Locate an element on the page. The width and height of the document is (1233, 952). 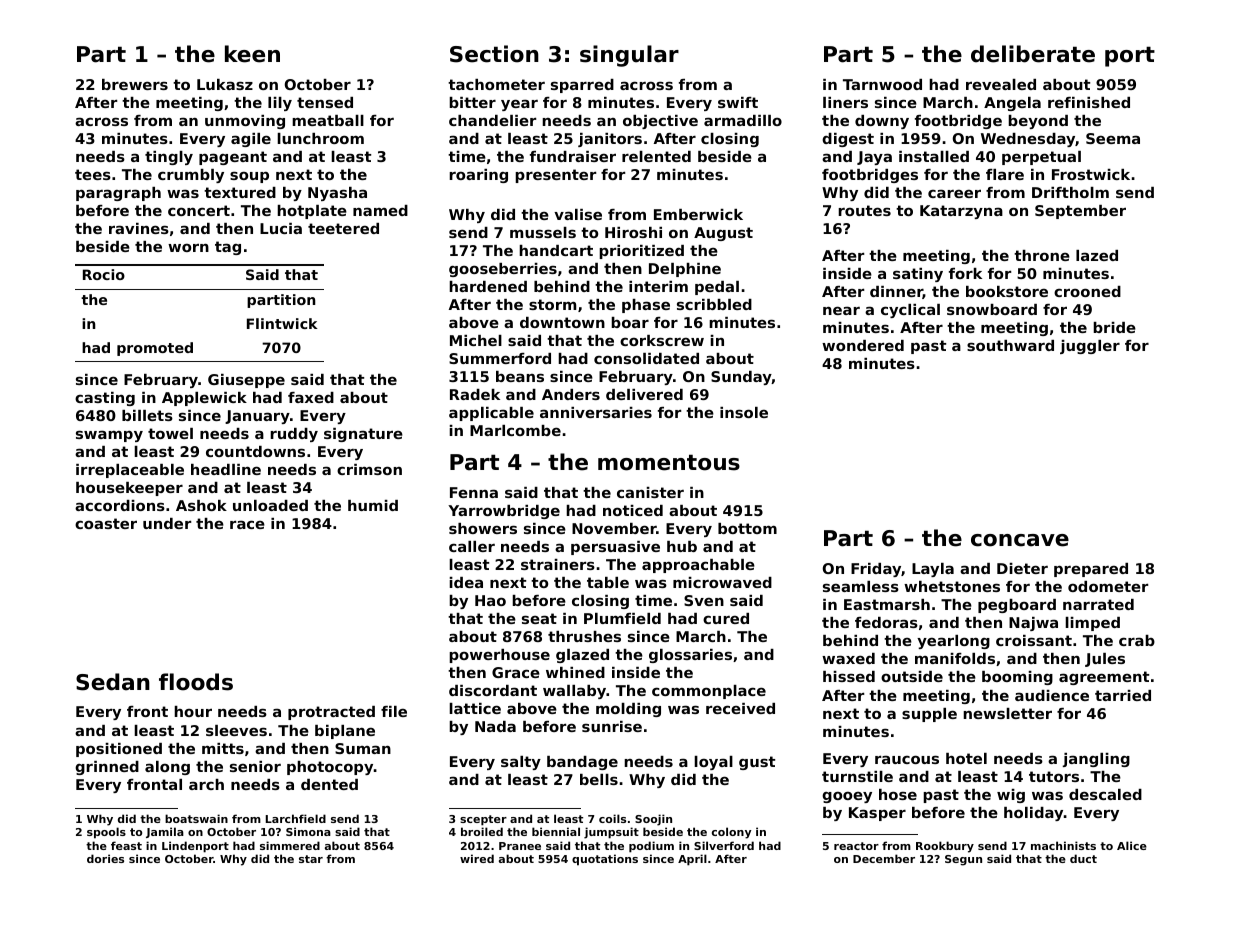
Applewick is located at coordinates (204, 399).
